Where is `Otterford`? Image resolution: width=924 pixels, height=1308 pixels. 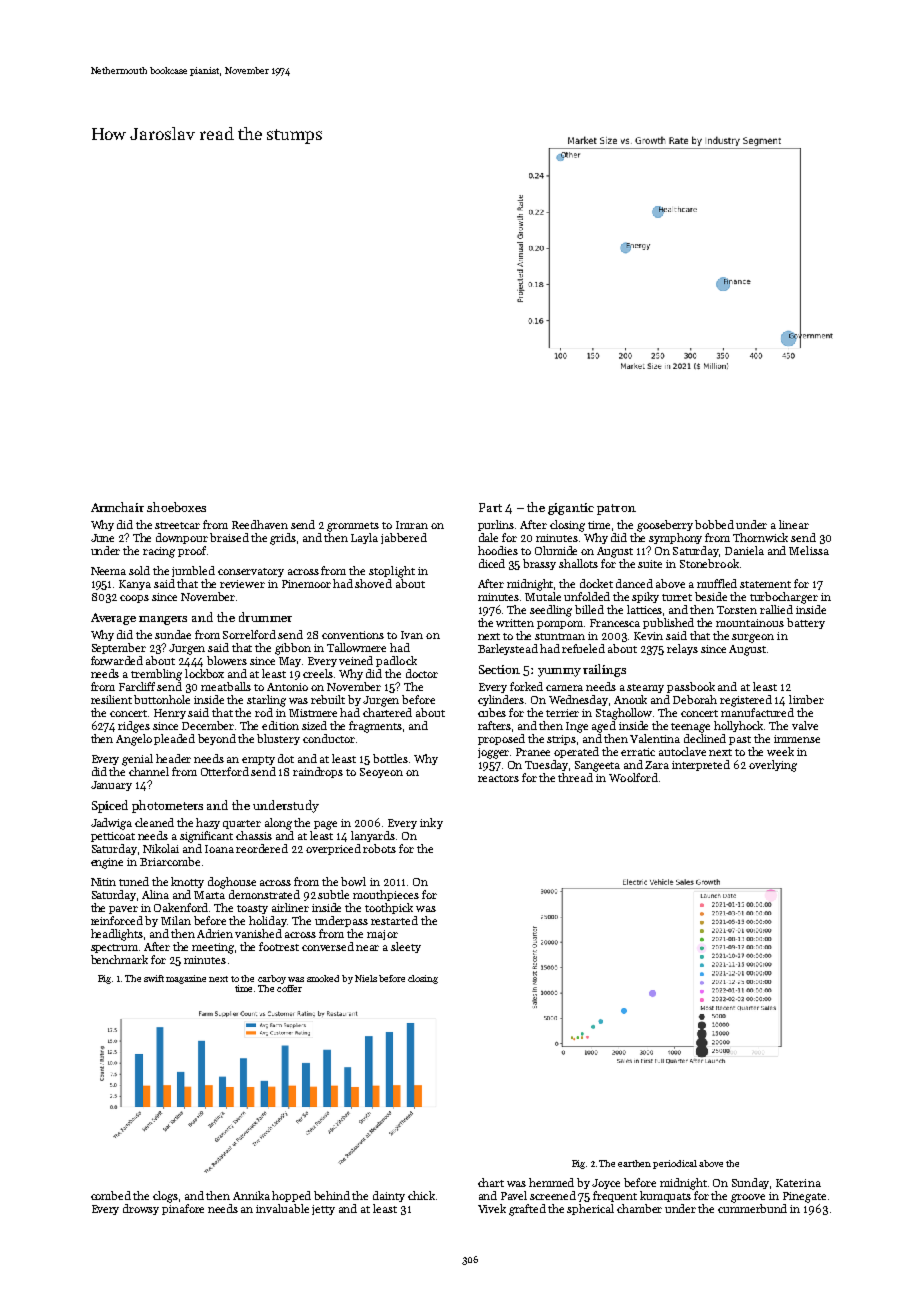 Otterford is located at coordinates (225, 771).
